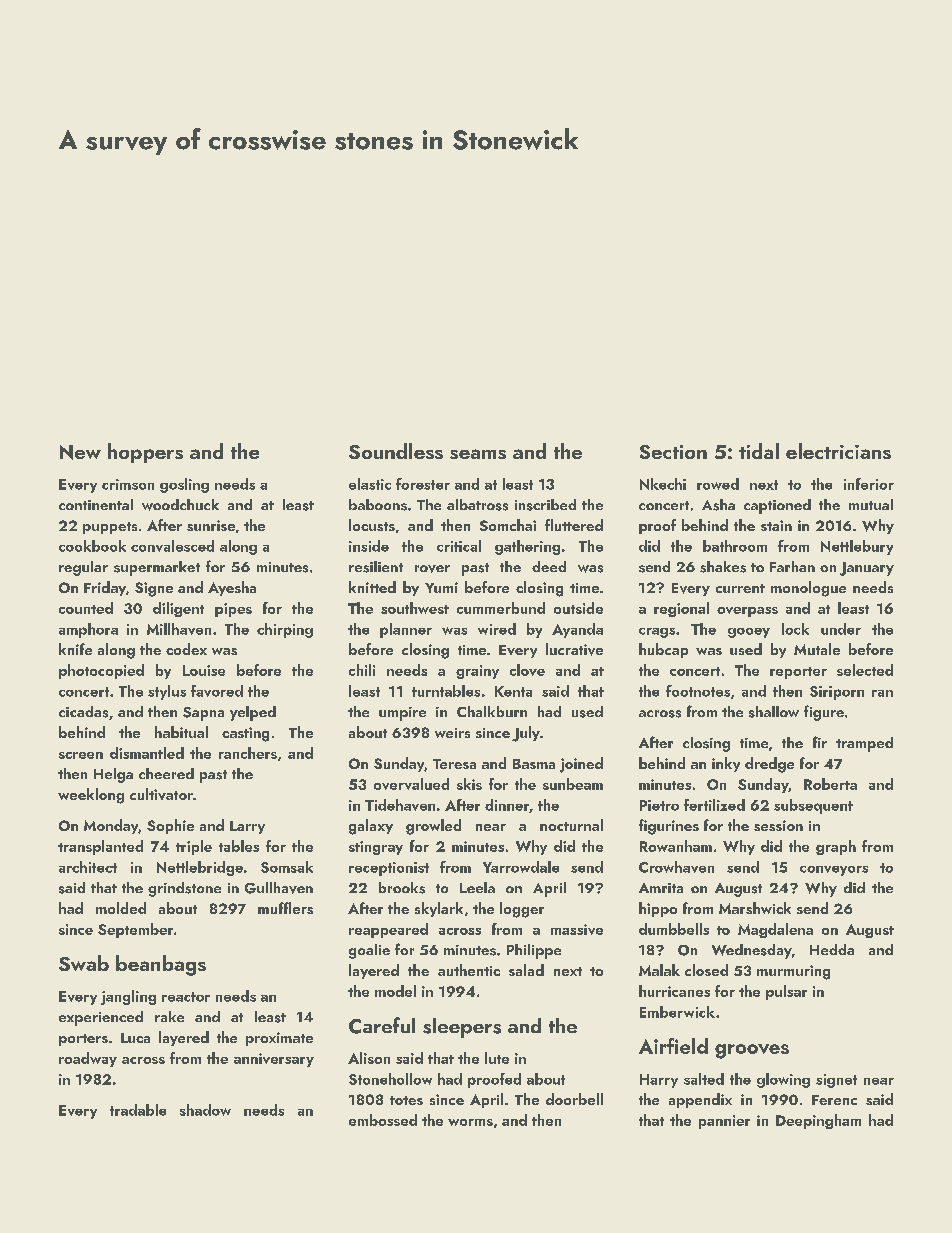 This page has height=1233, width=952. Describe the element at coordinates (383, 1120) in the page. I see `embossed` at that location.
